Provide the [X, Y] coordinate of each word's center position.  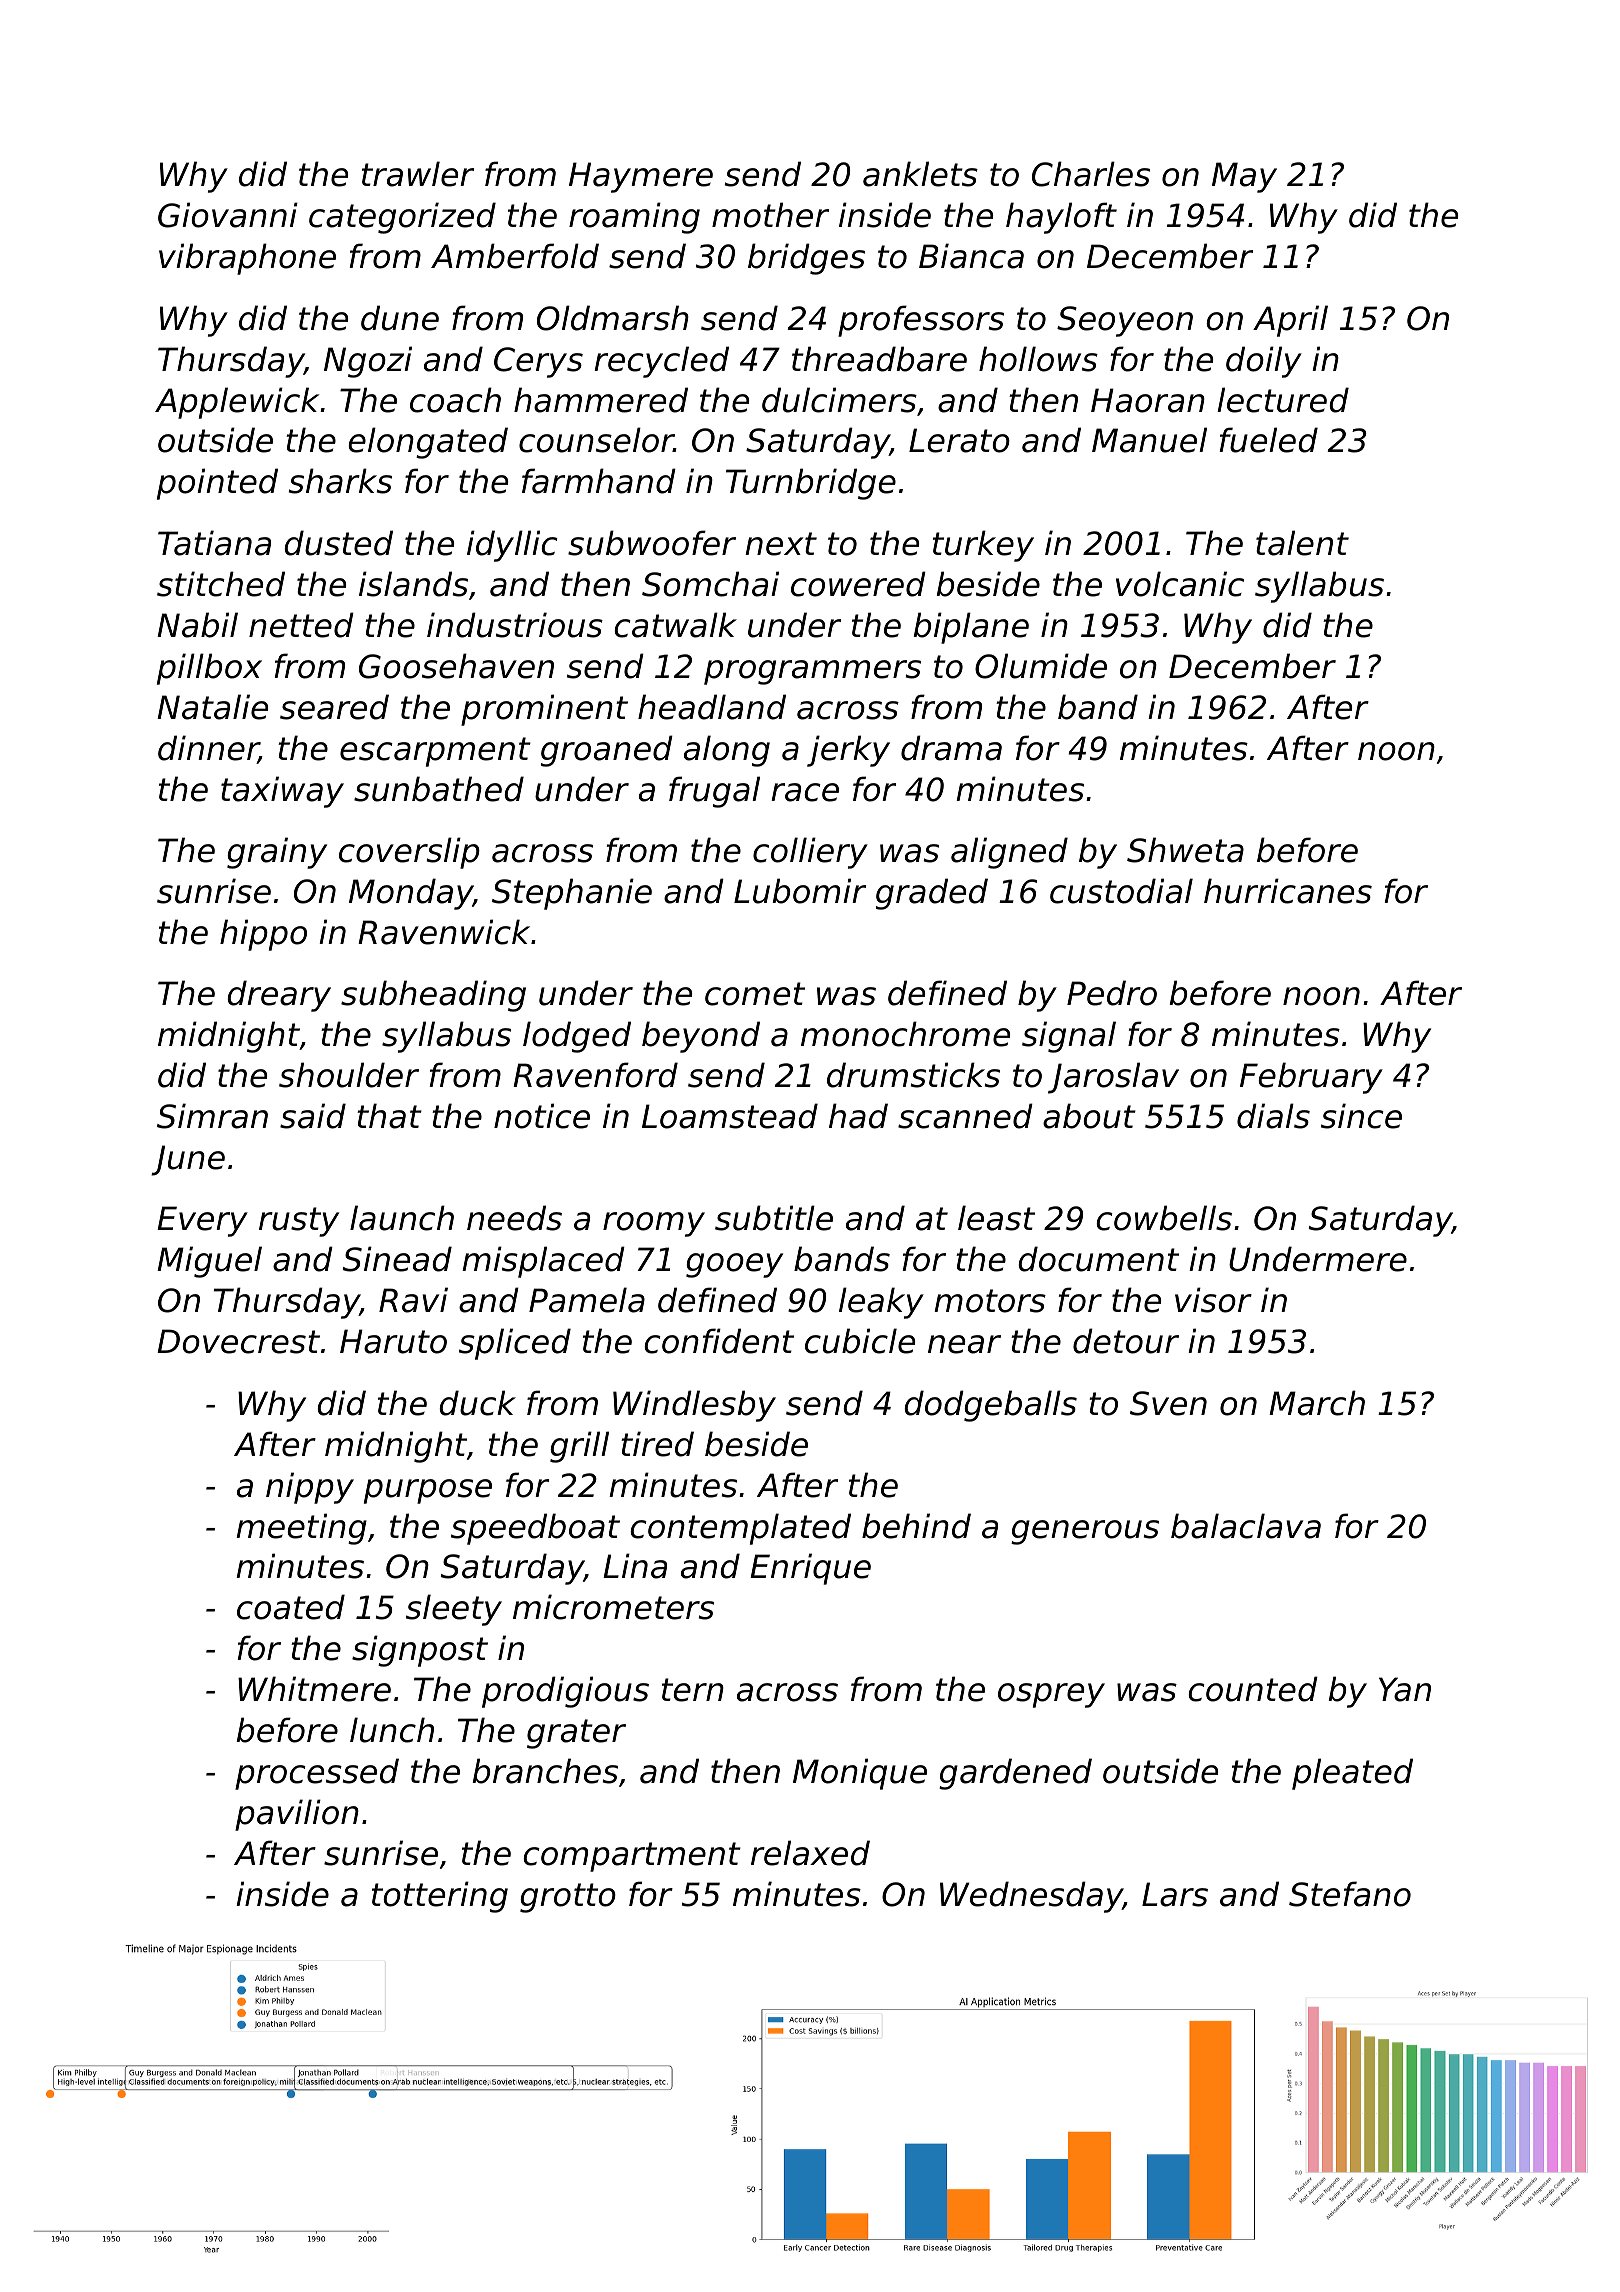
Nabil [197, 625]
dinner [208, 749]
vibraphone [247, 259]
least [996, 1218]
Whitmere [314, 1689]
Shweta [1185, 850]
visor [1213, 1300]
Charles [1091, 174]
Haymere [641, 177]
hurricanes [1288, 891]
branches [545, 1771]
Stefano [1350, 1894]
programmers [812, 672]
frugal [714, 792]
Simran [212, 1116]
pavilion [297, 1815]
